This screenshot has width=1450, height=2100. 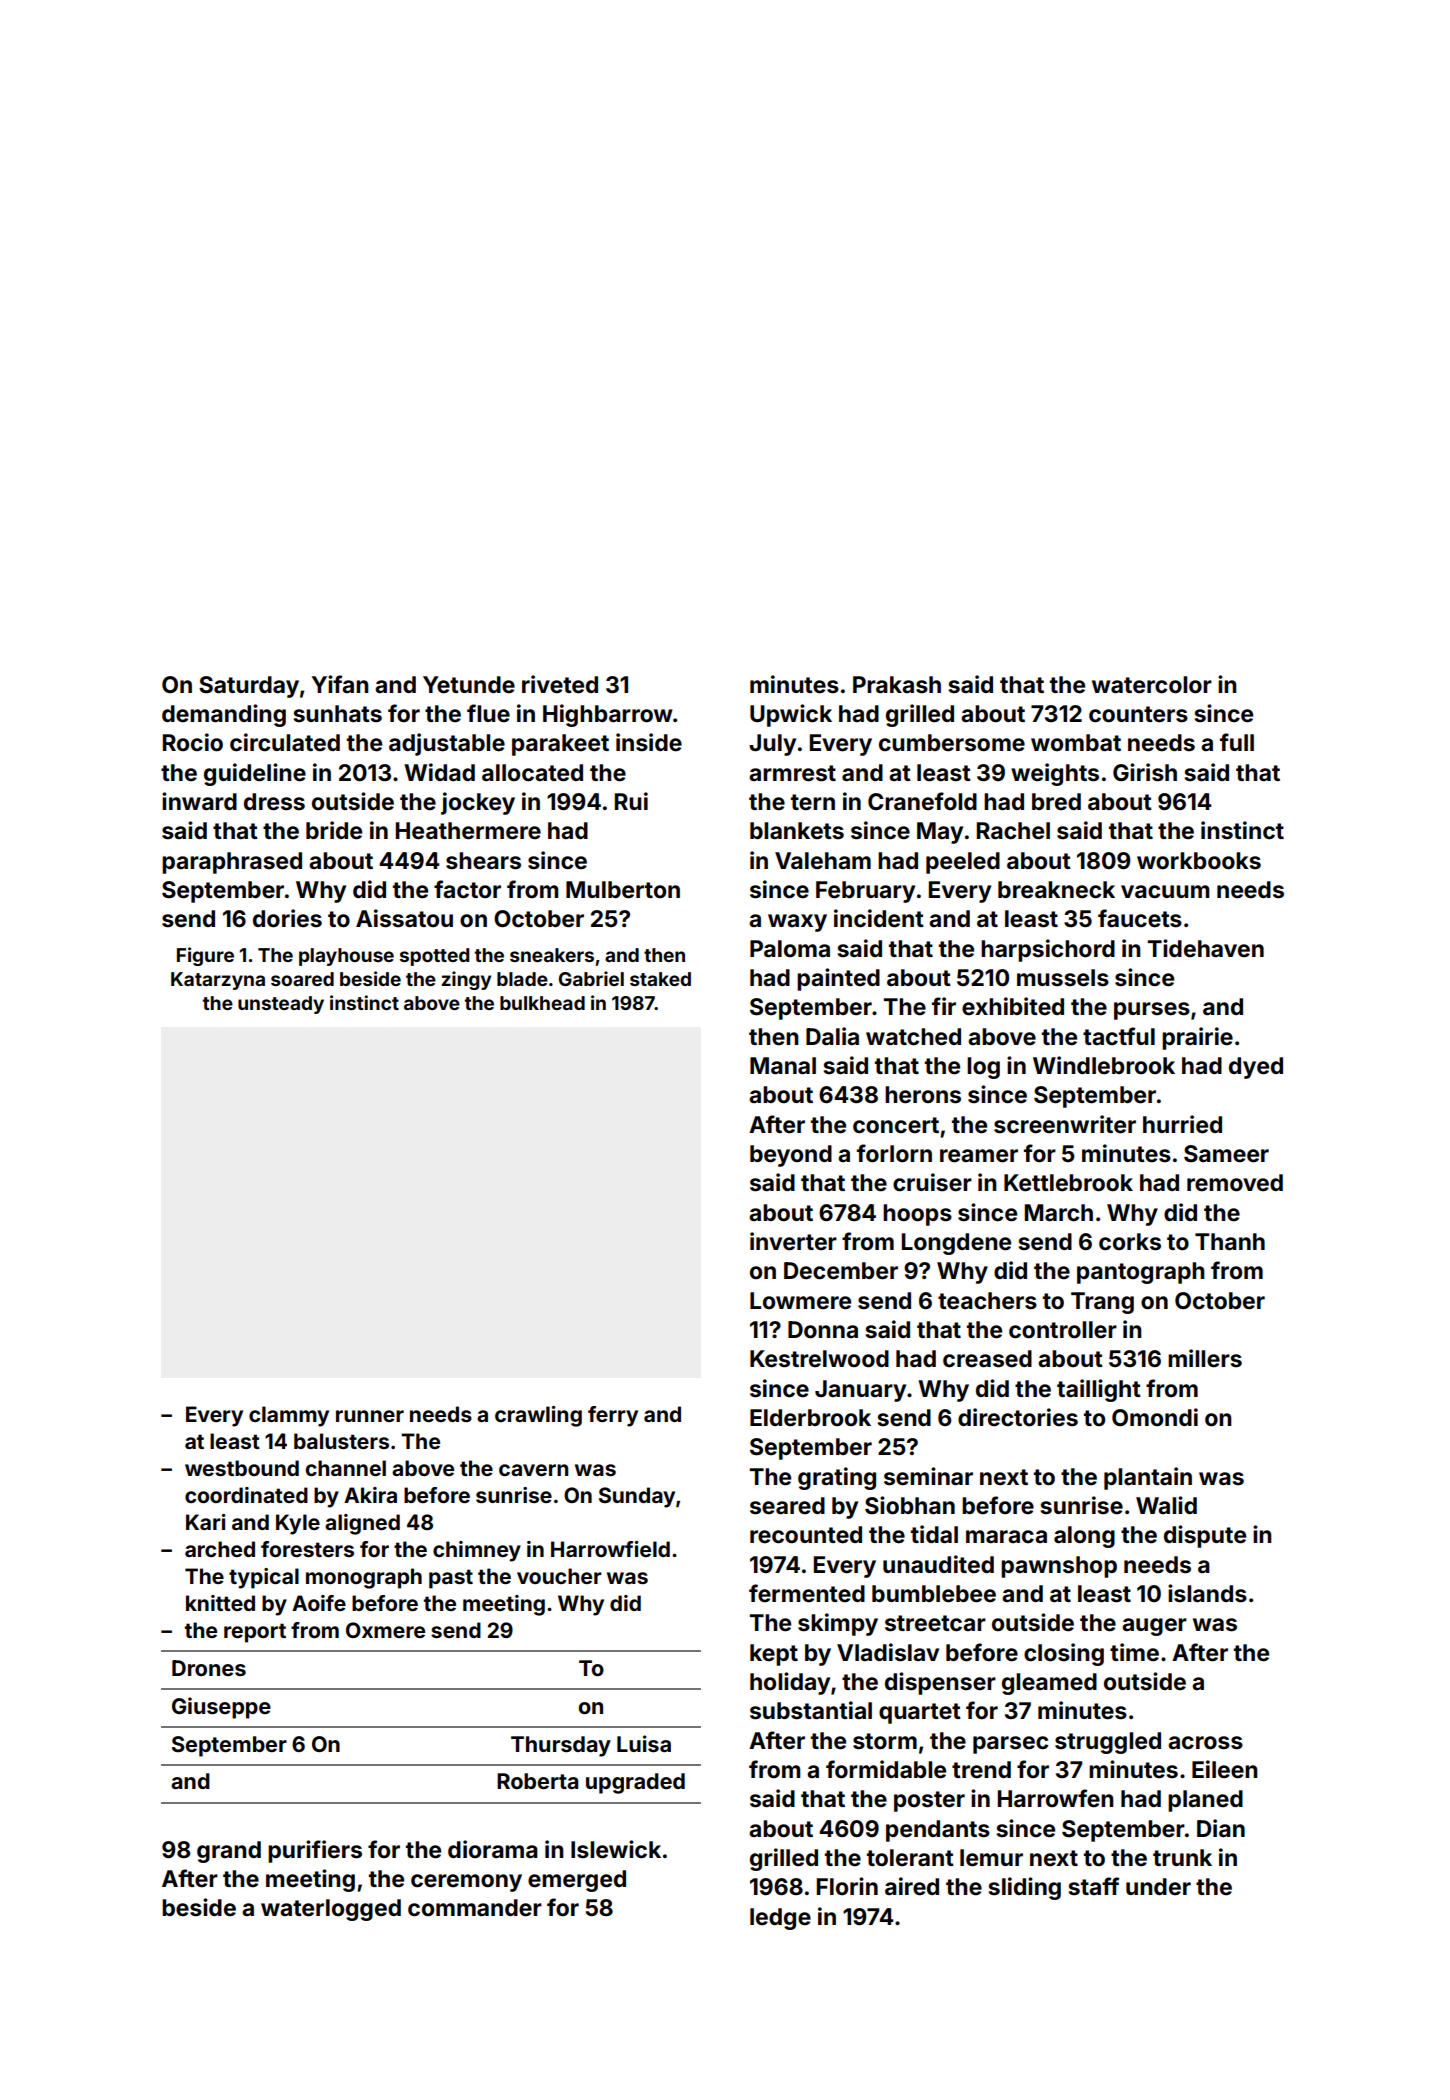 What do you see at coordinates (791, 1156) in the screenshot?
I see `beyond` at bounding box center [791, 1156].
